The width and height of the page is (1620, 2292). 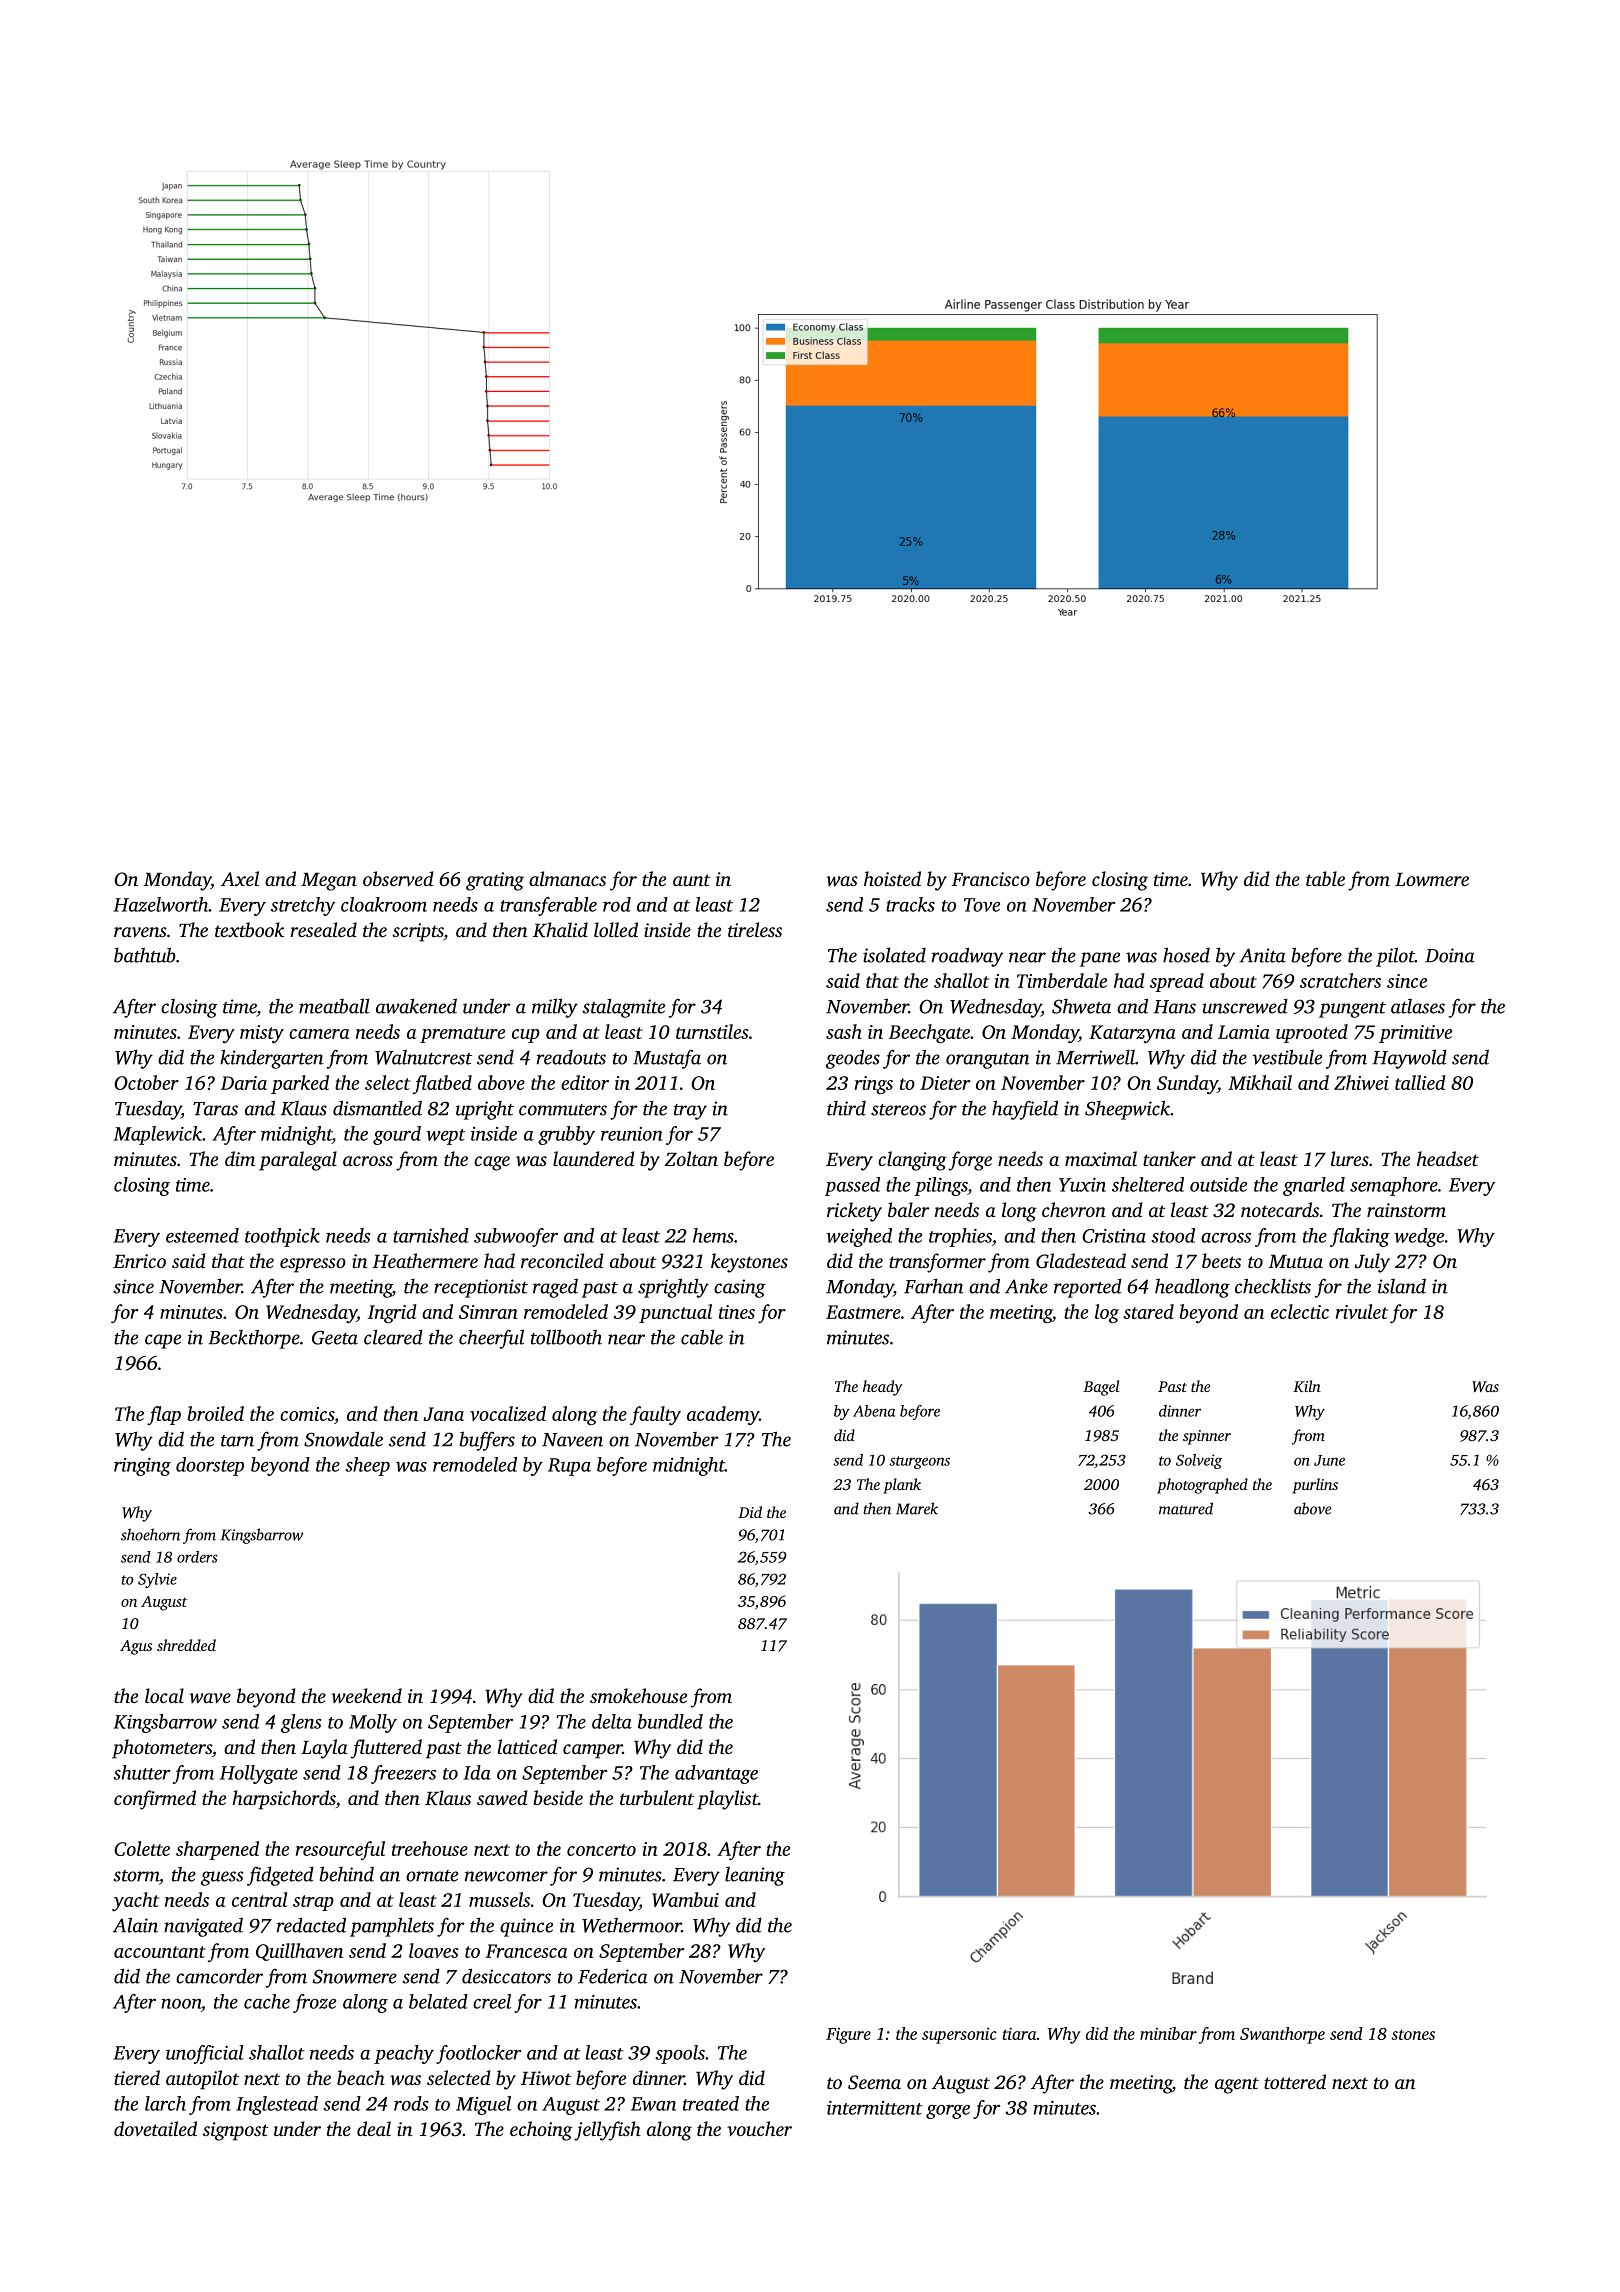 What do you see at coordinates (1315, 1486) in the page?
I see `purlins` at bounding box center [1315, 1486].
